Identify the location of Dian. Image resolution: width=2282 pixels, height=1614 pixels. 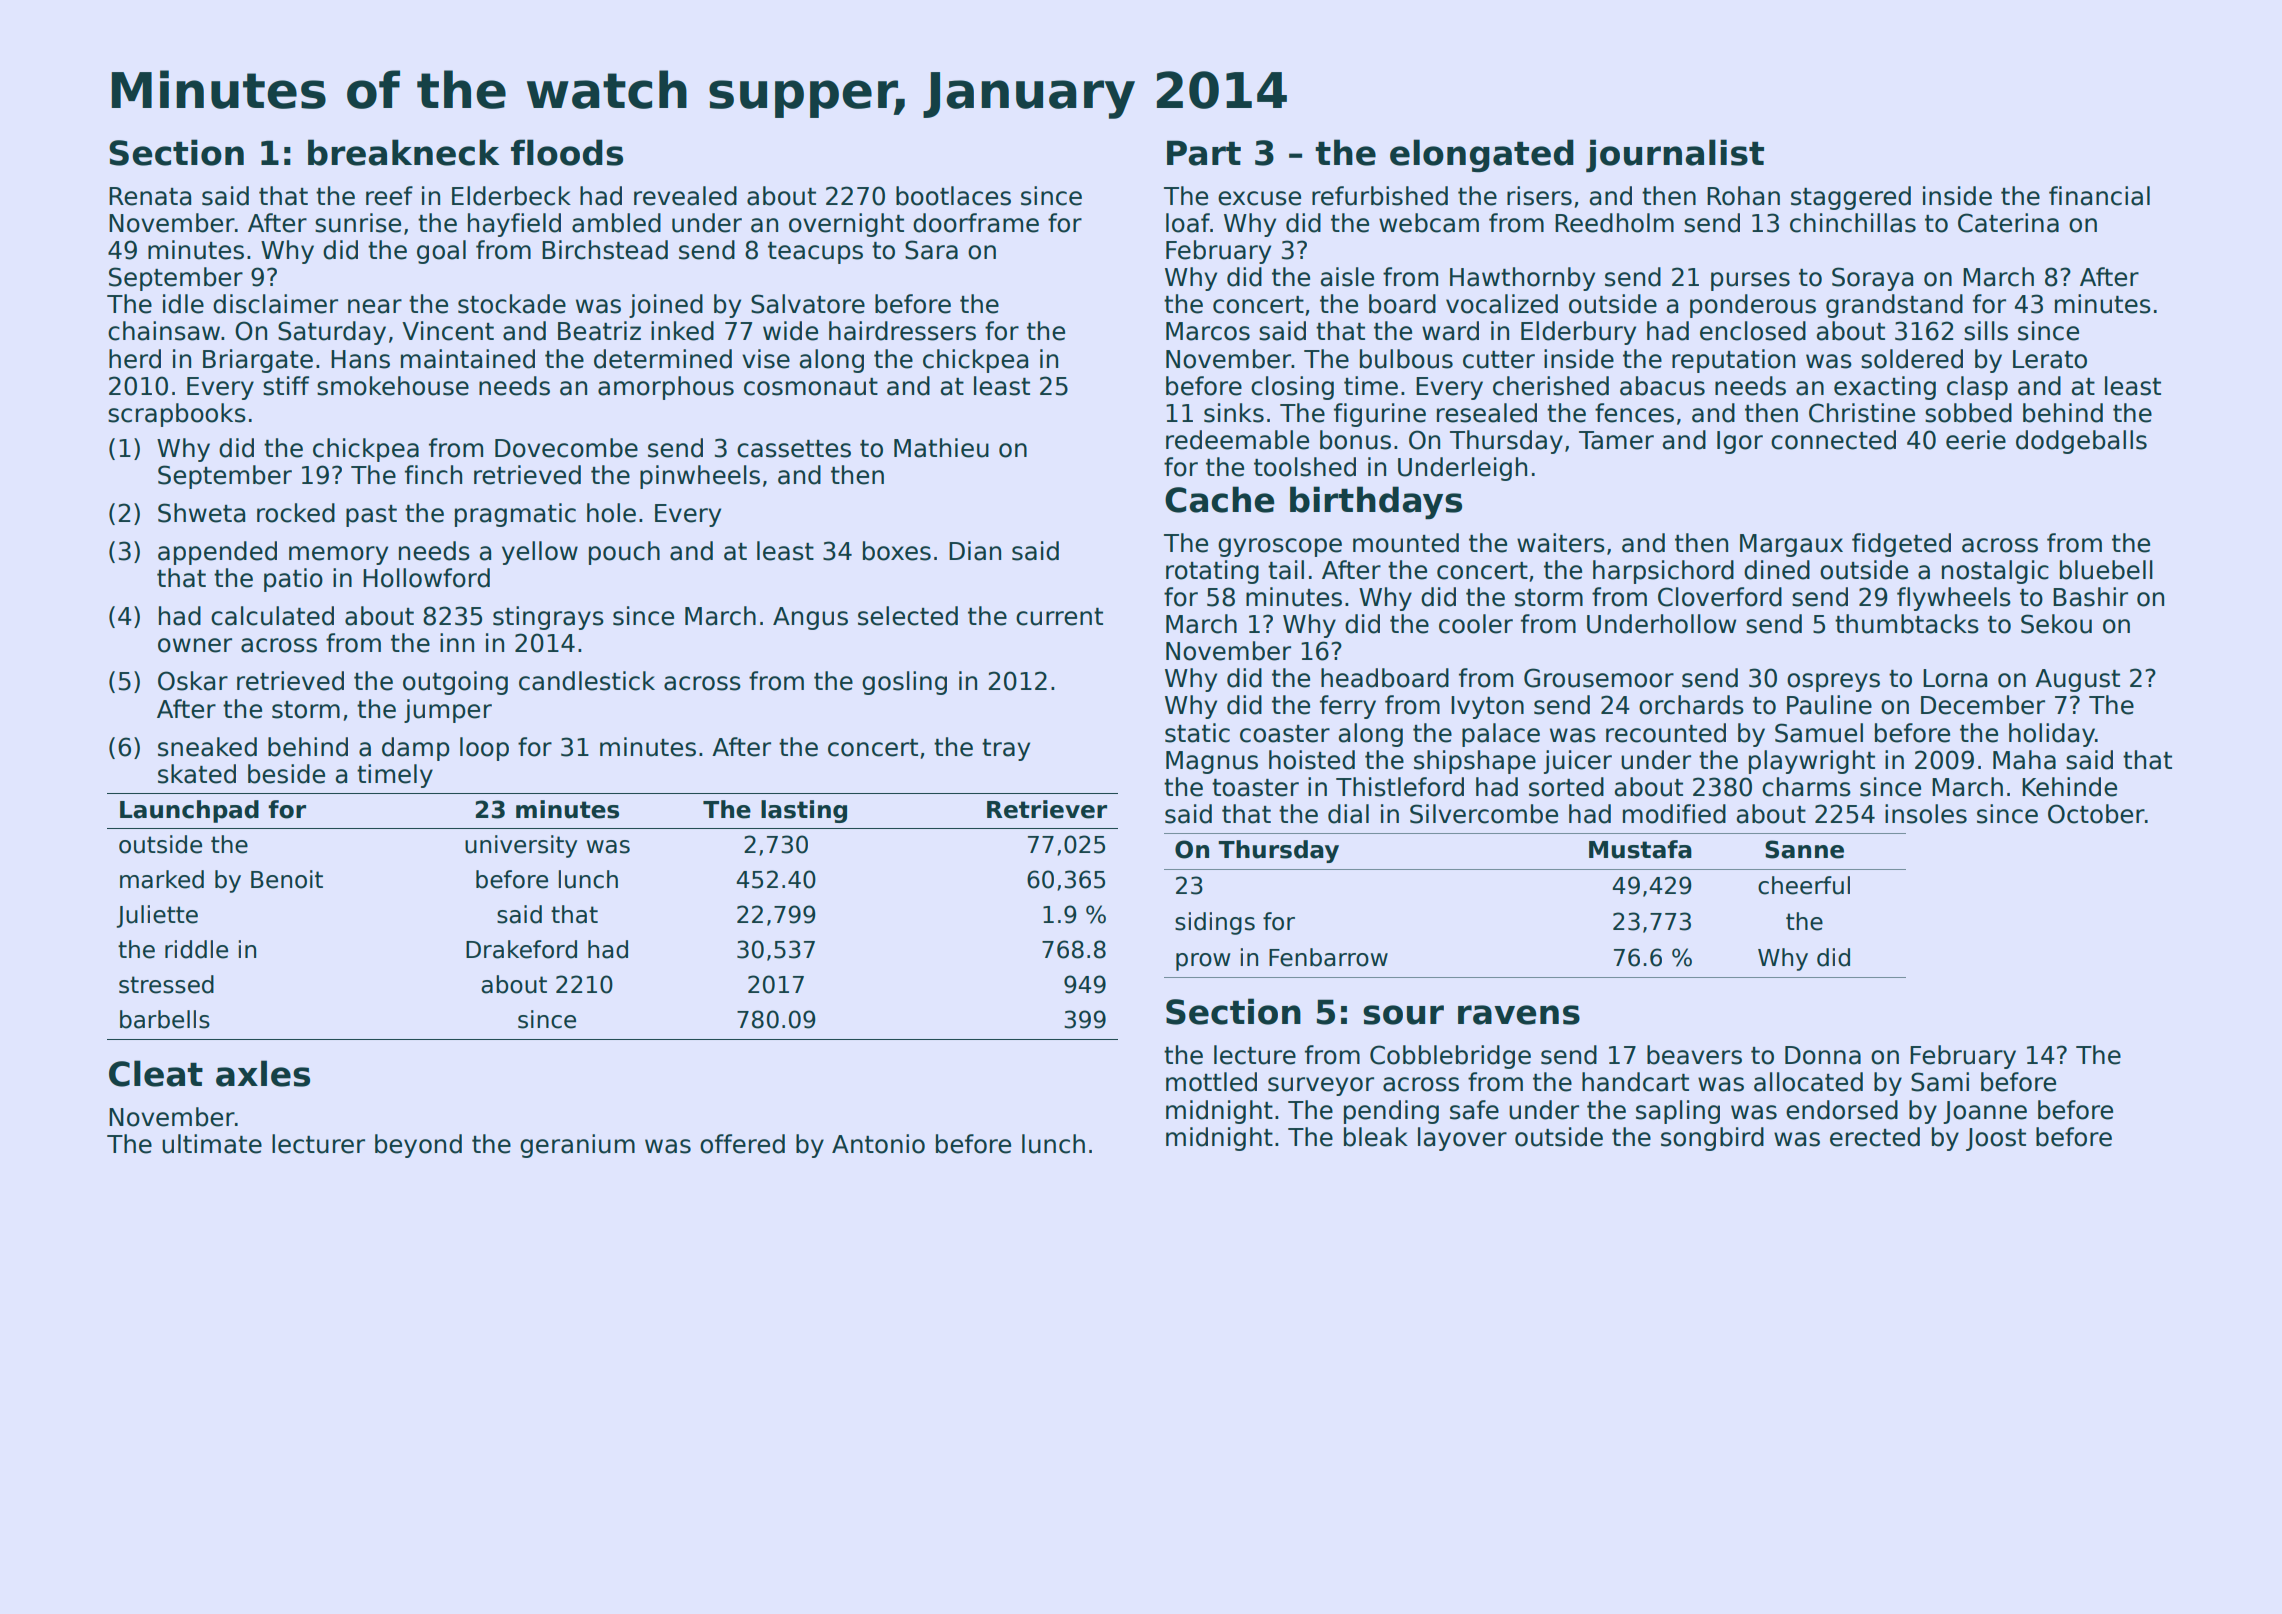
(975, 551).
